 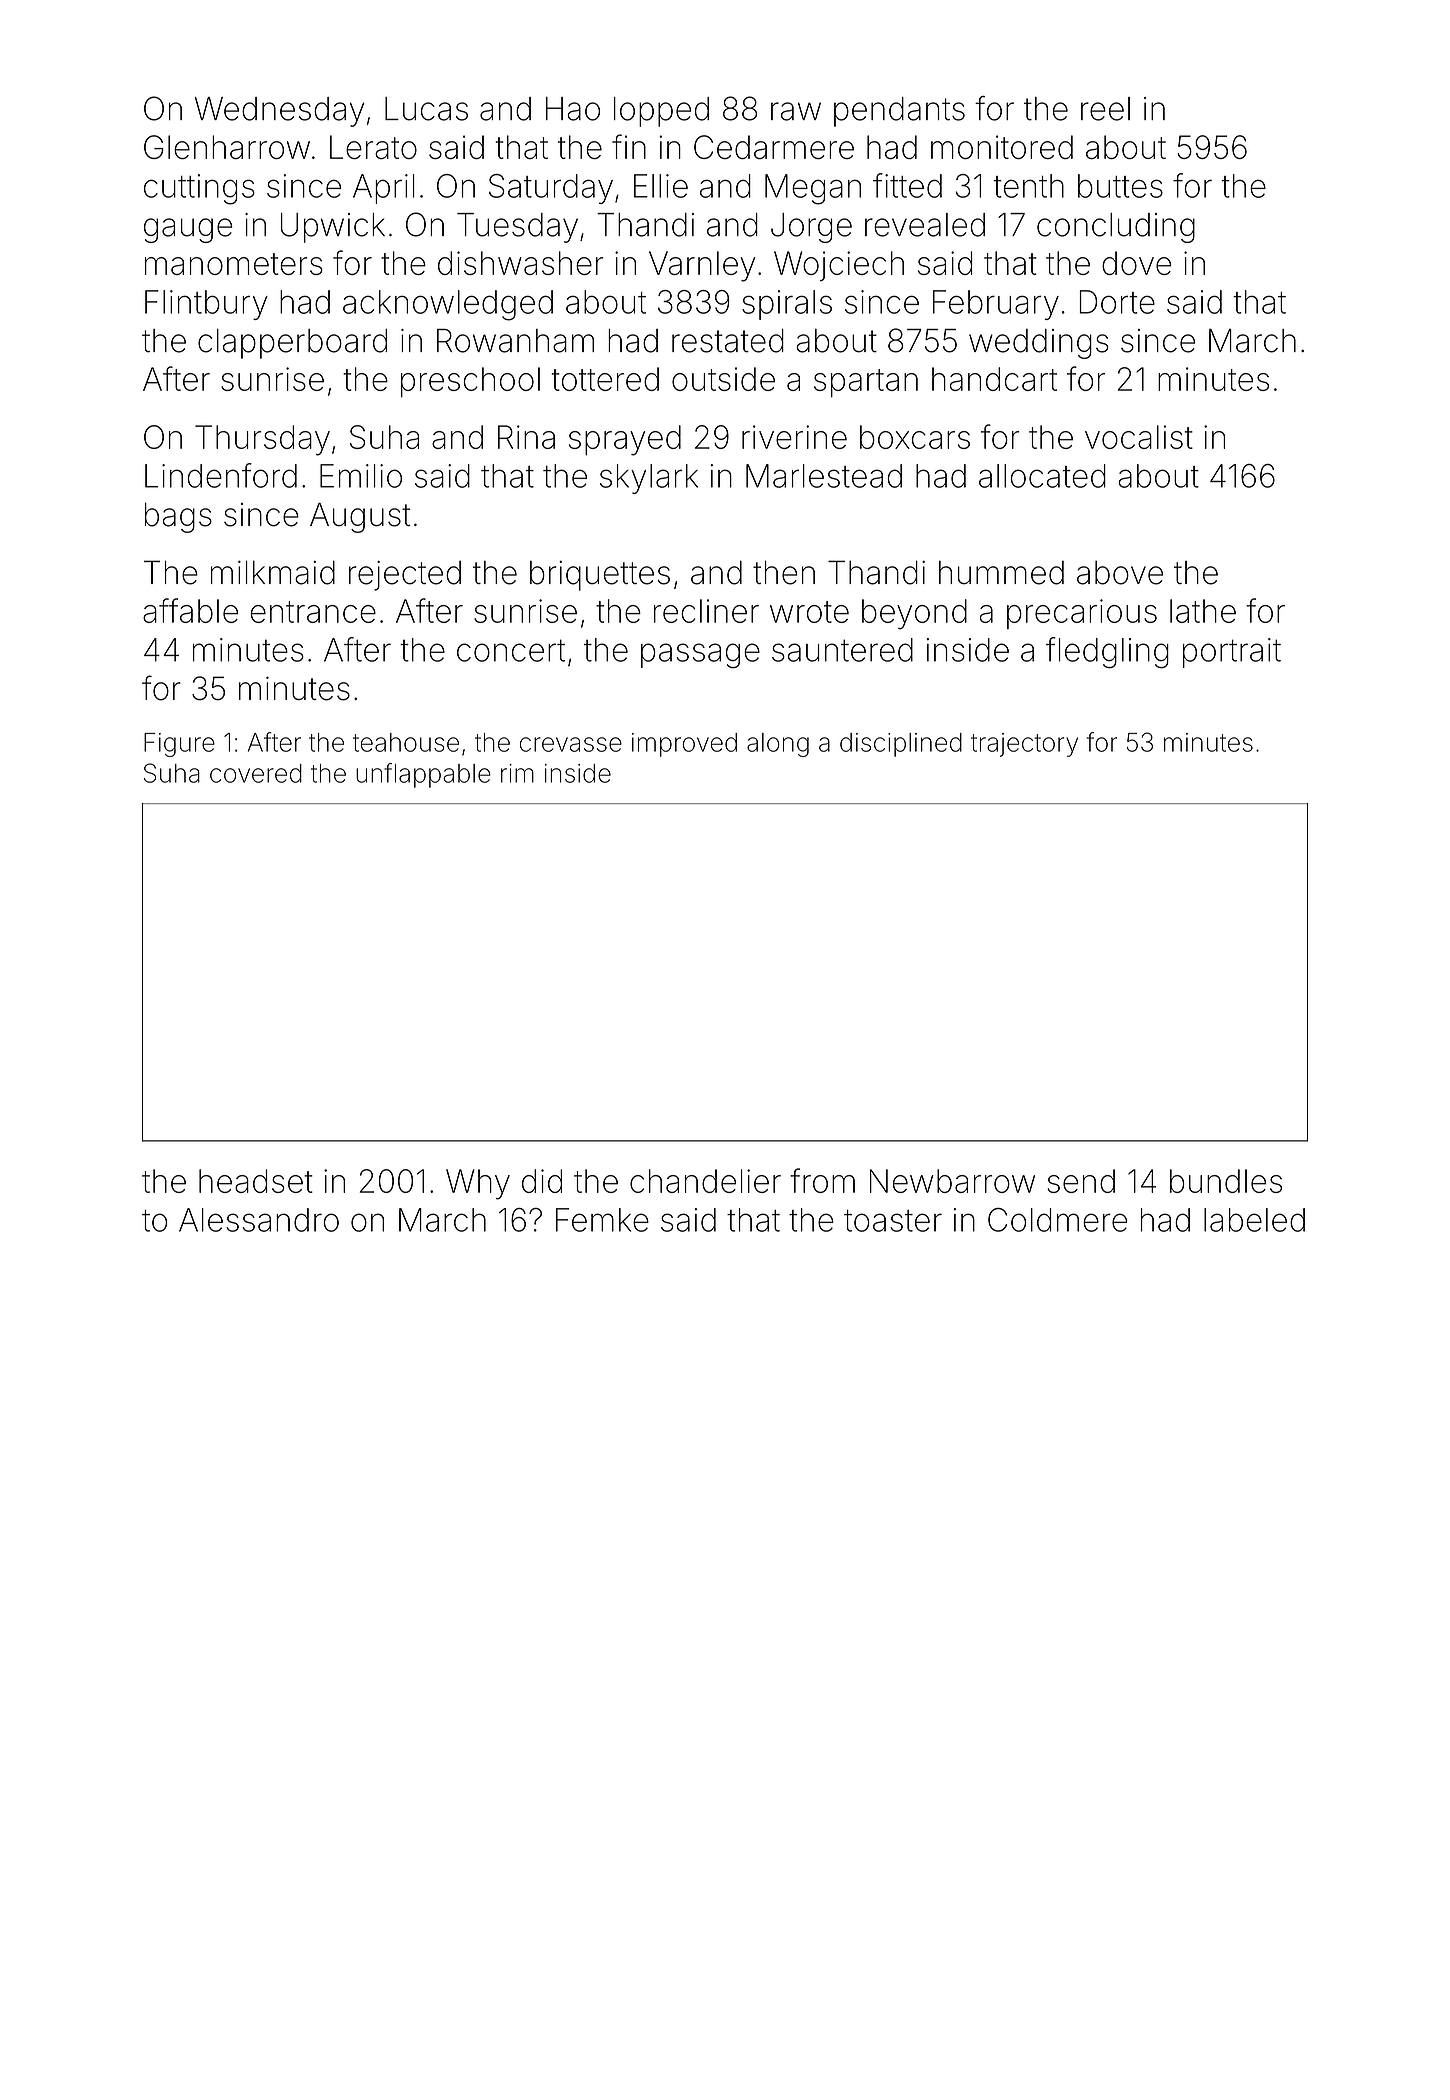 I want to click on Coldmere, so click(x=1057, y=1220).
